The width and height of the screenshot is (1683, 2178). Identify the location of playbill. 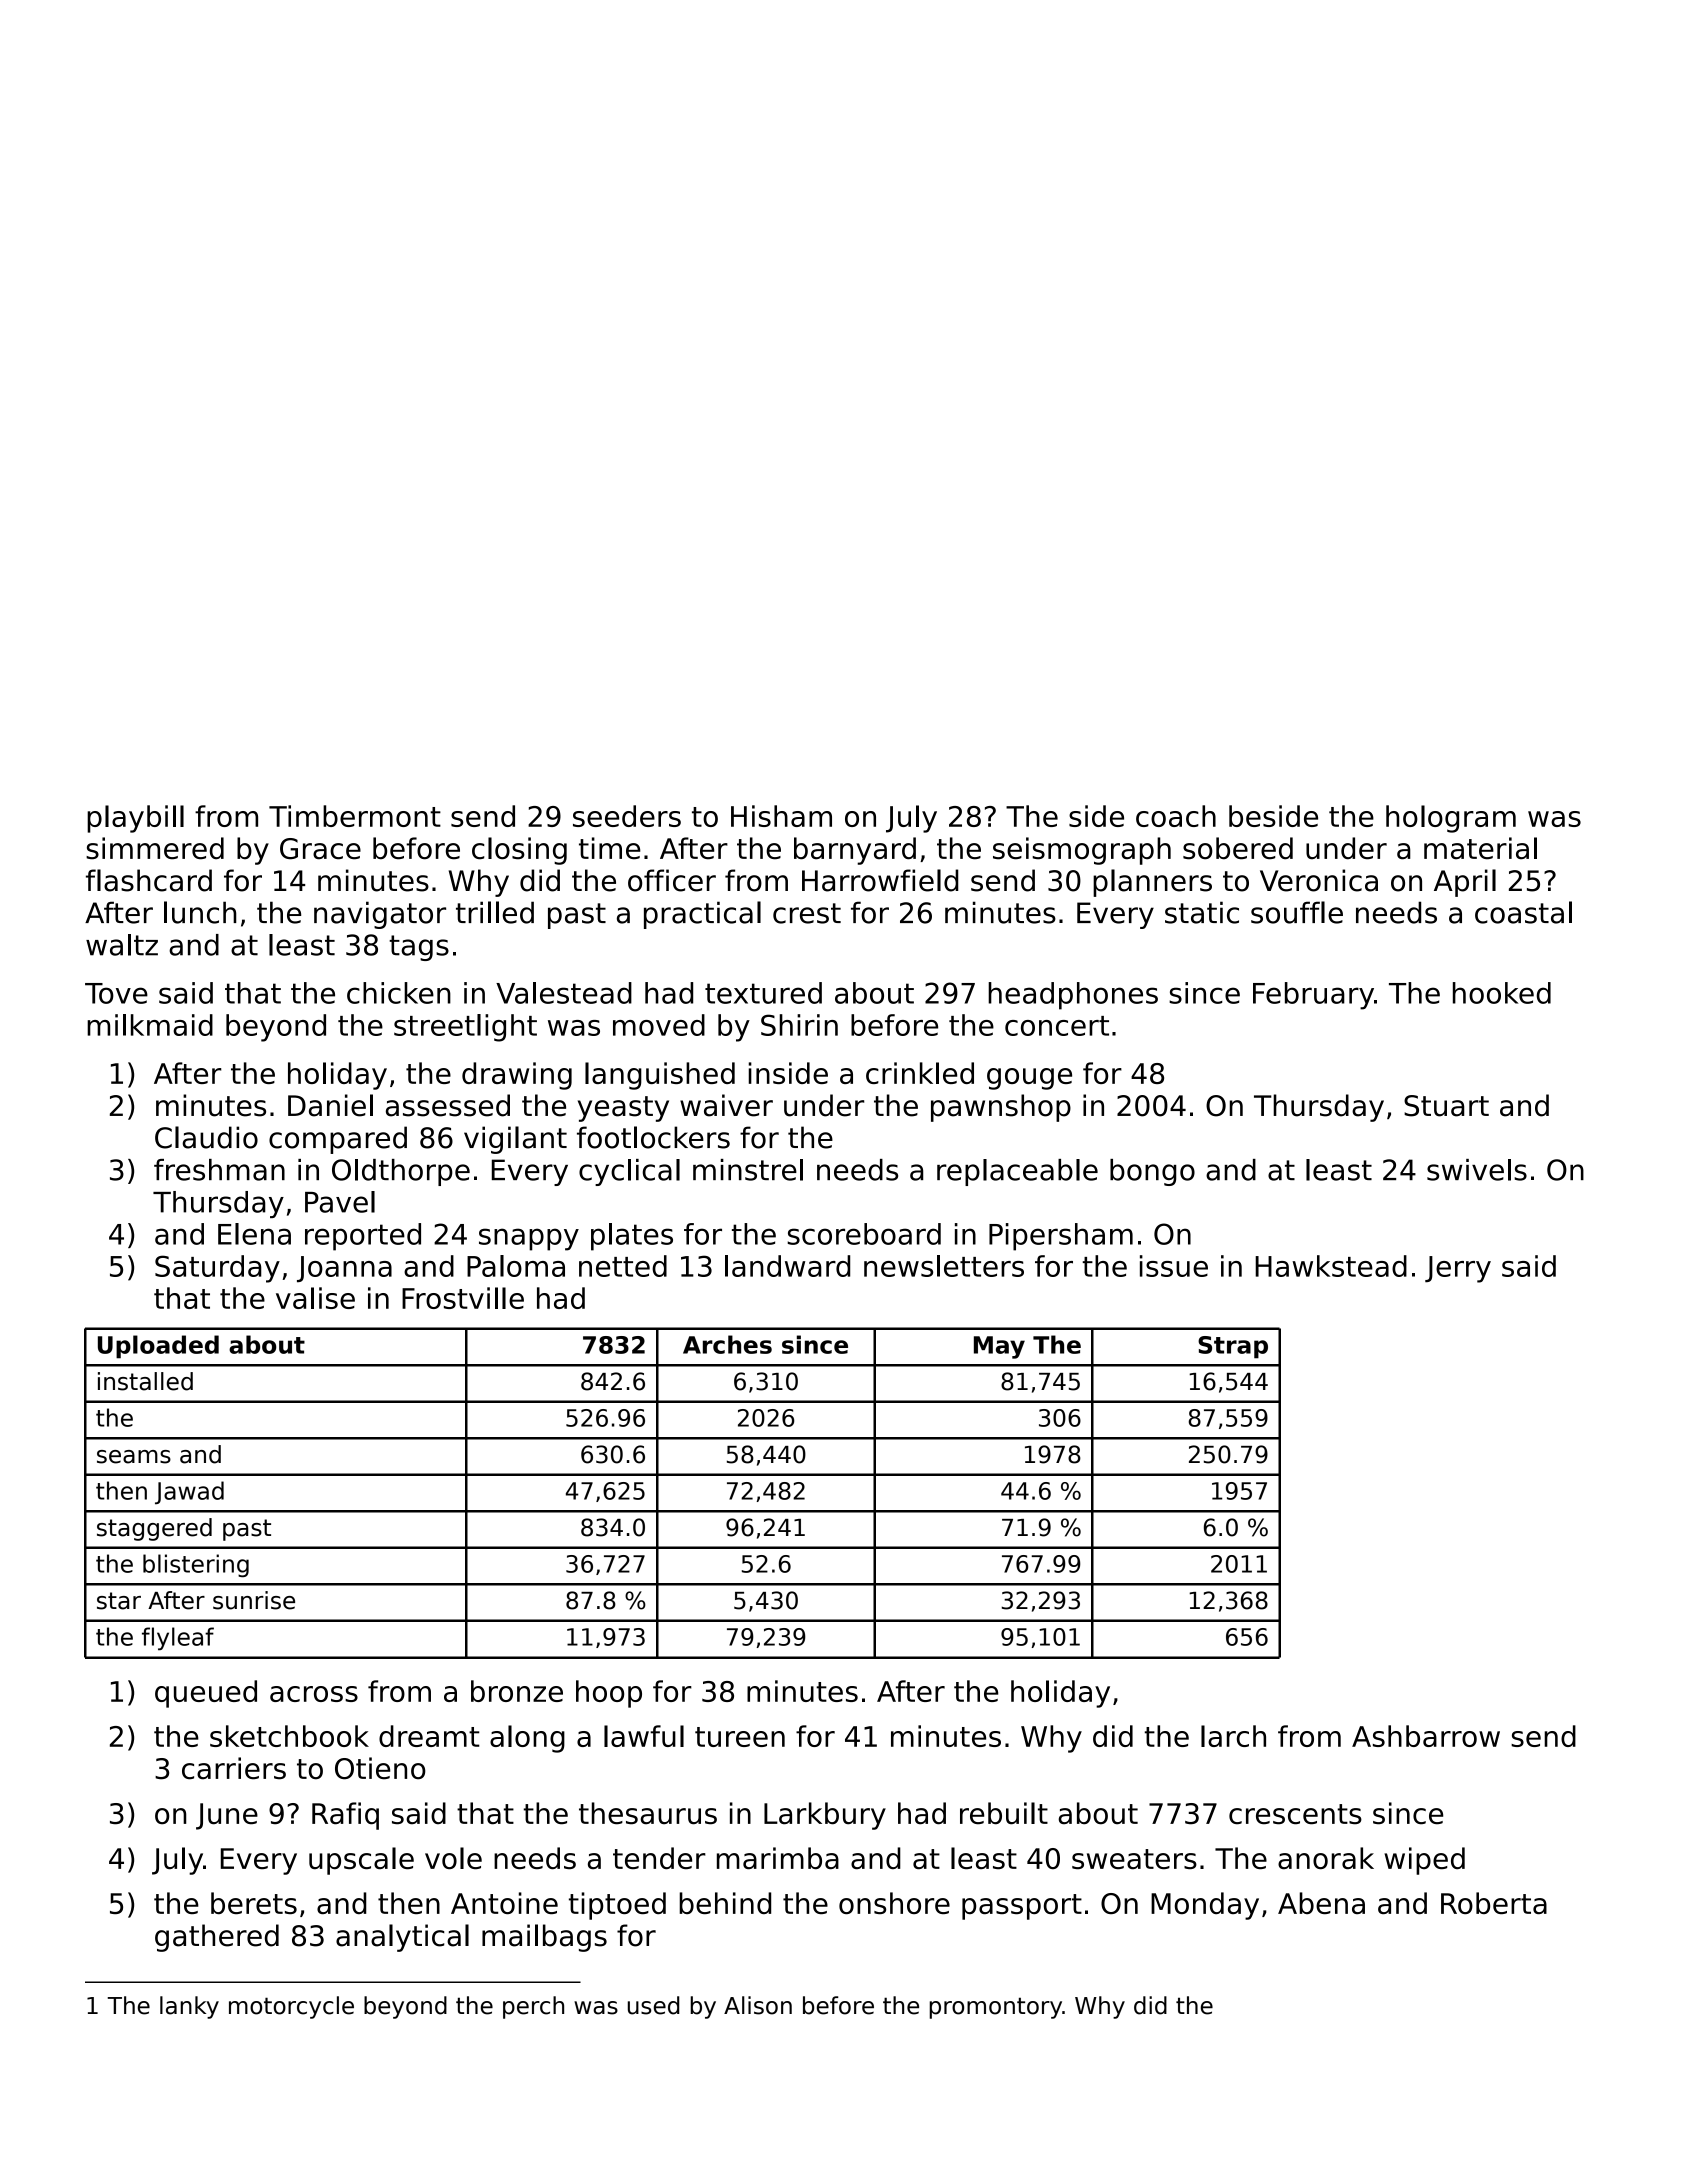
(135, 819).
